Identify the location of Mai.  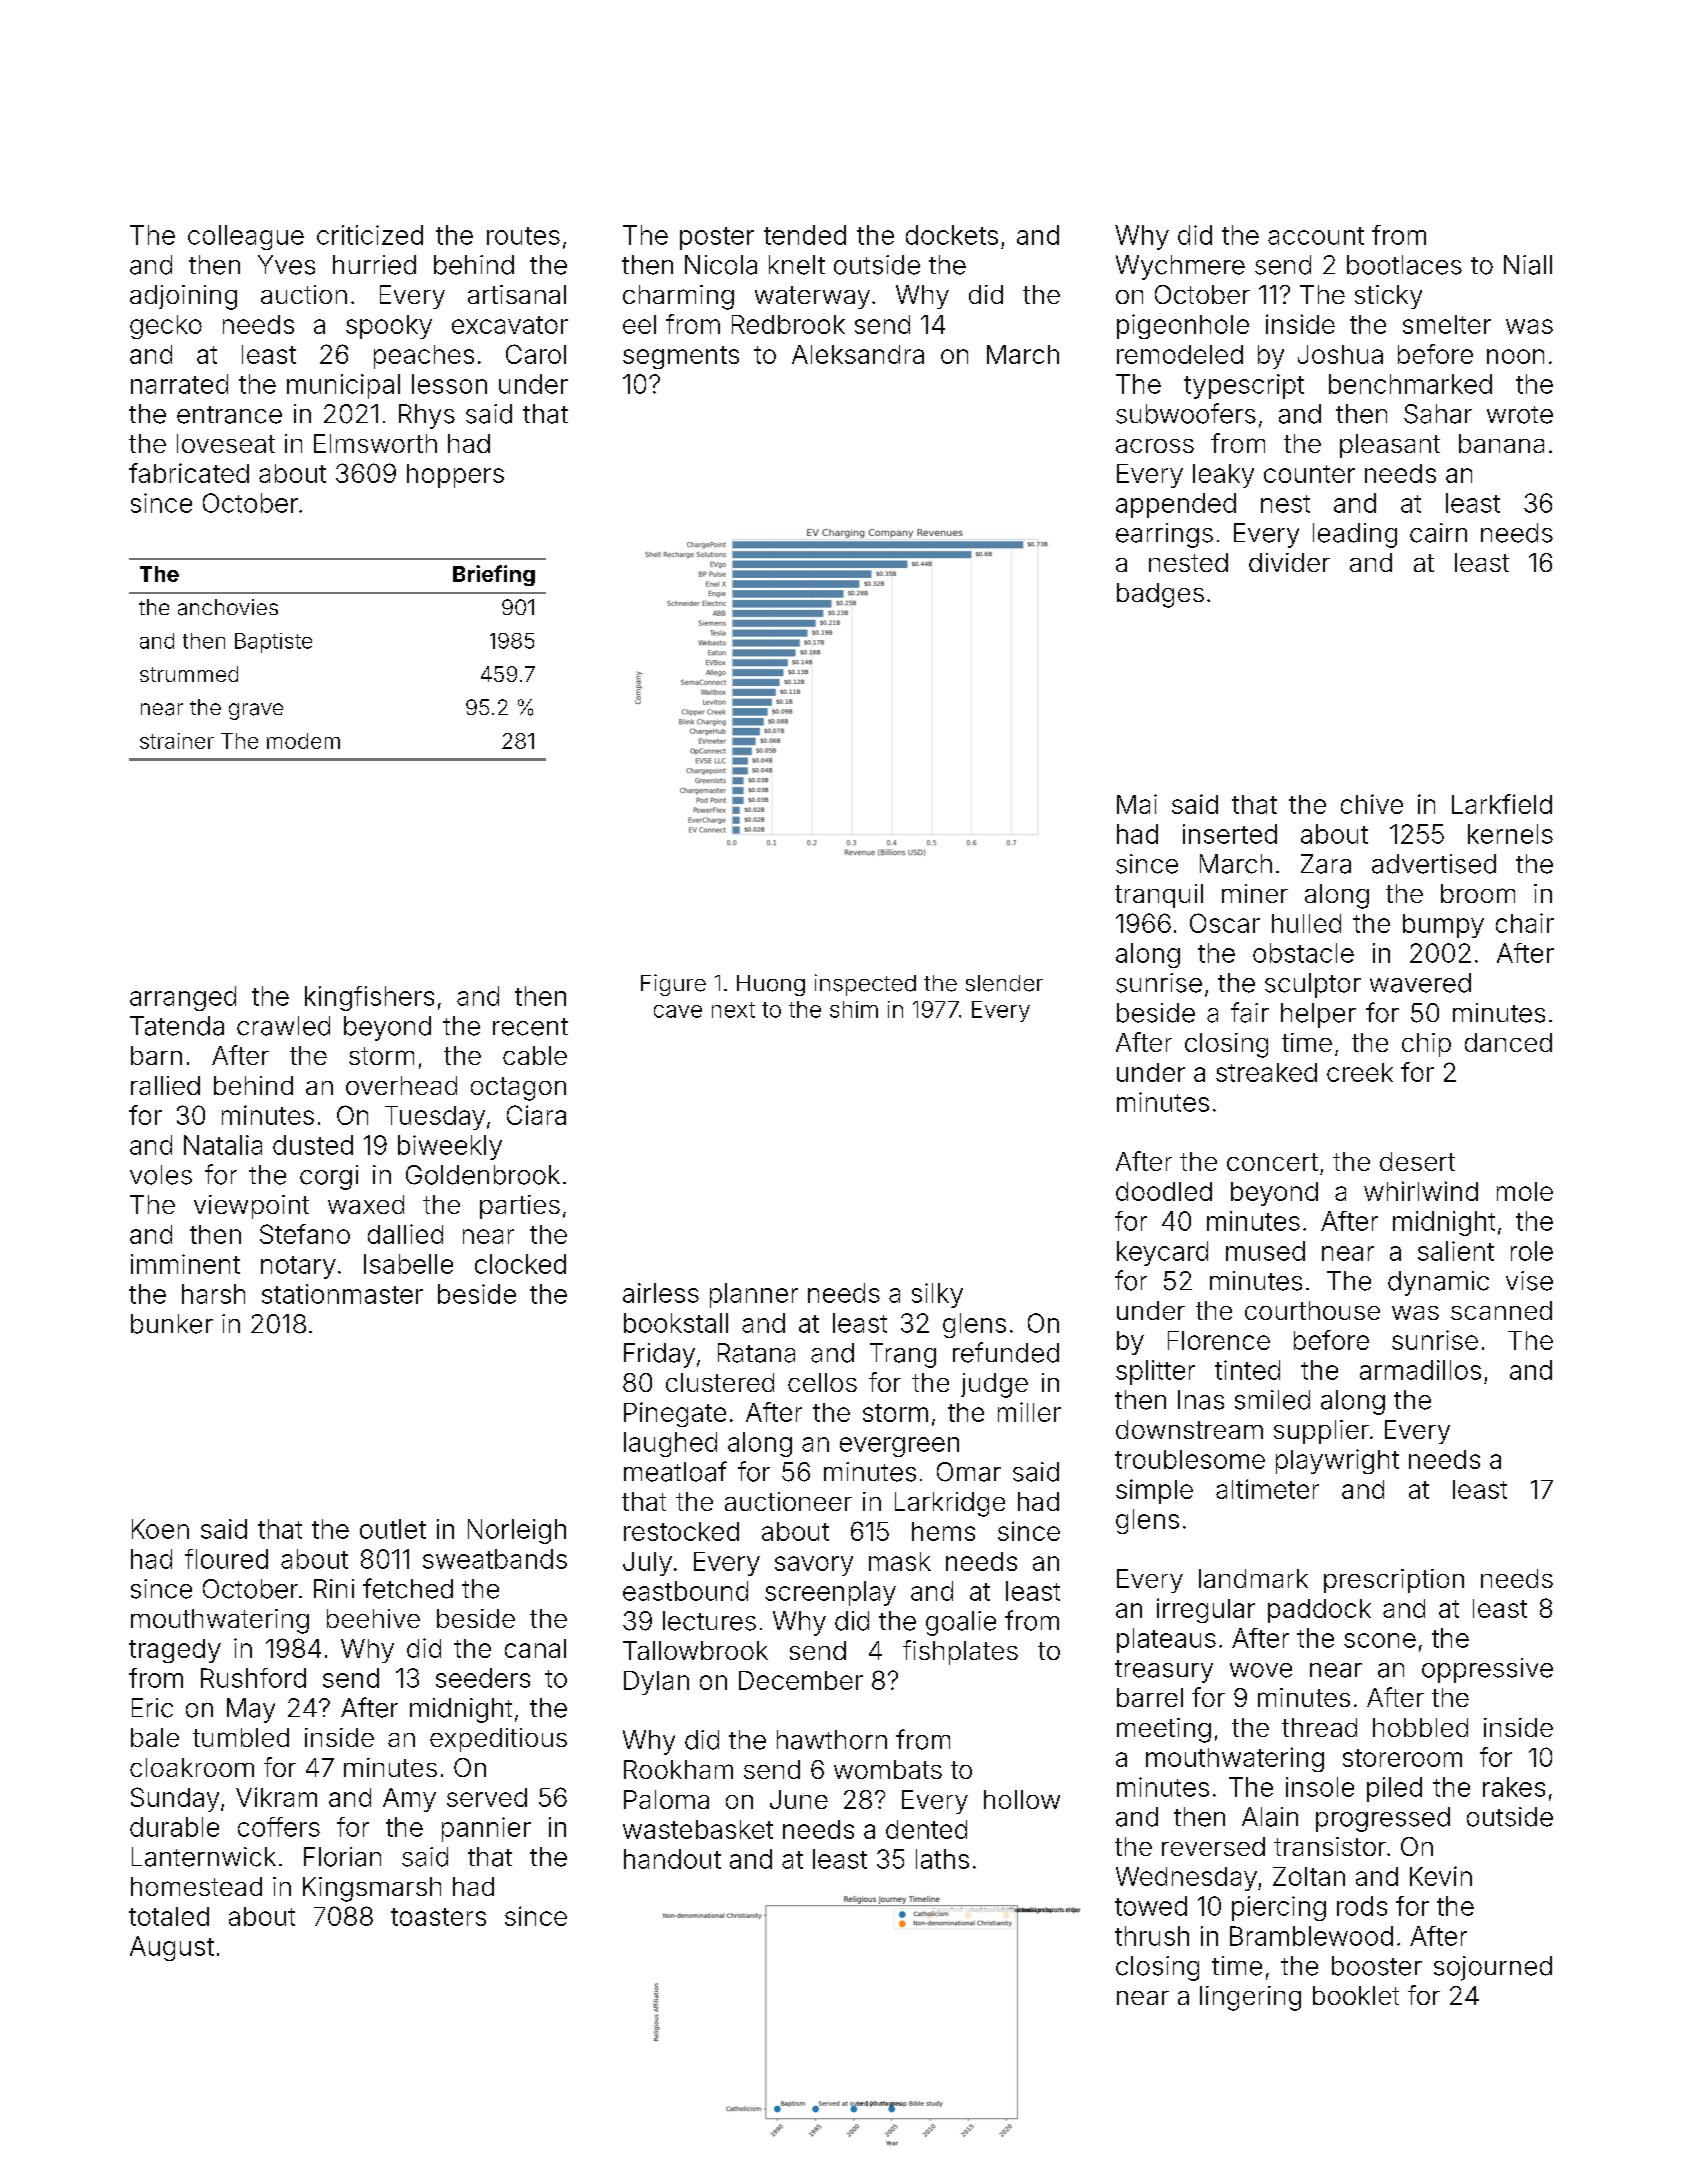
(1137, 804).
